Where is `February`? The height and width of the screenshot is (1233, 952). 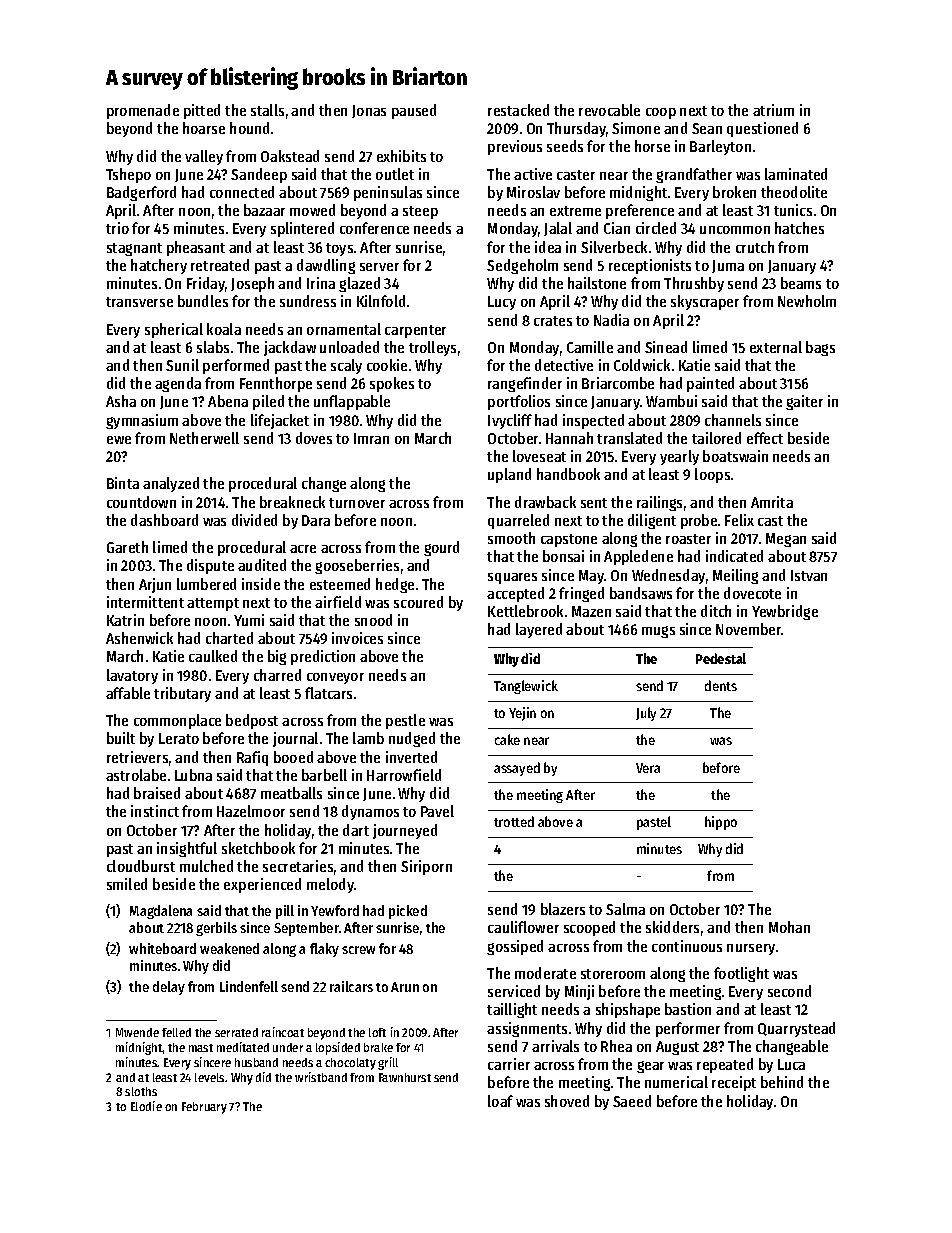 February is located at coordinates (204, 1108).
